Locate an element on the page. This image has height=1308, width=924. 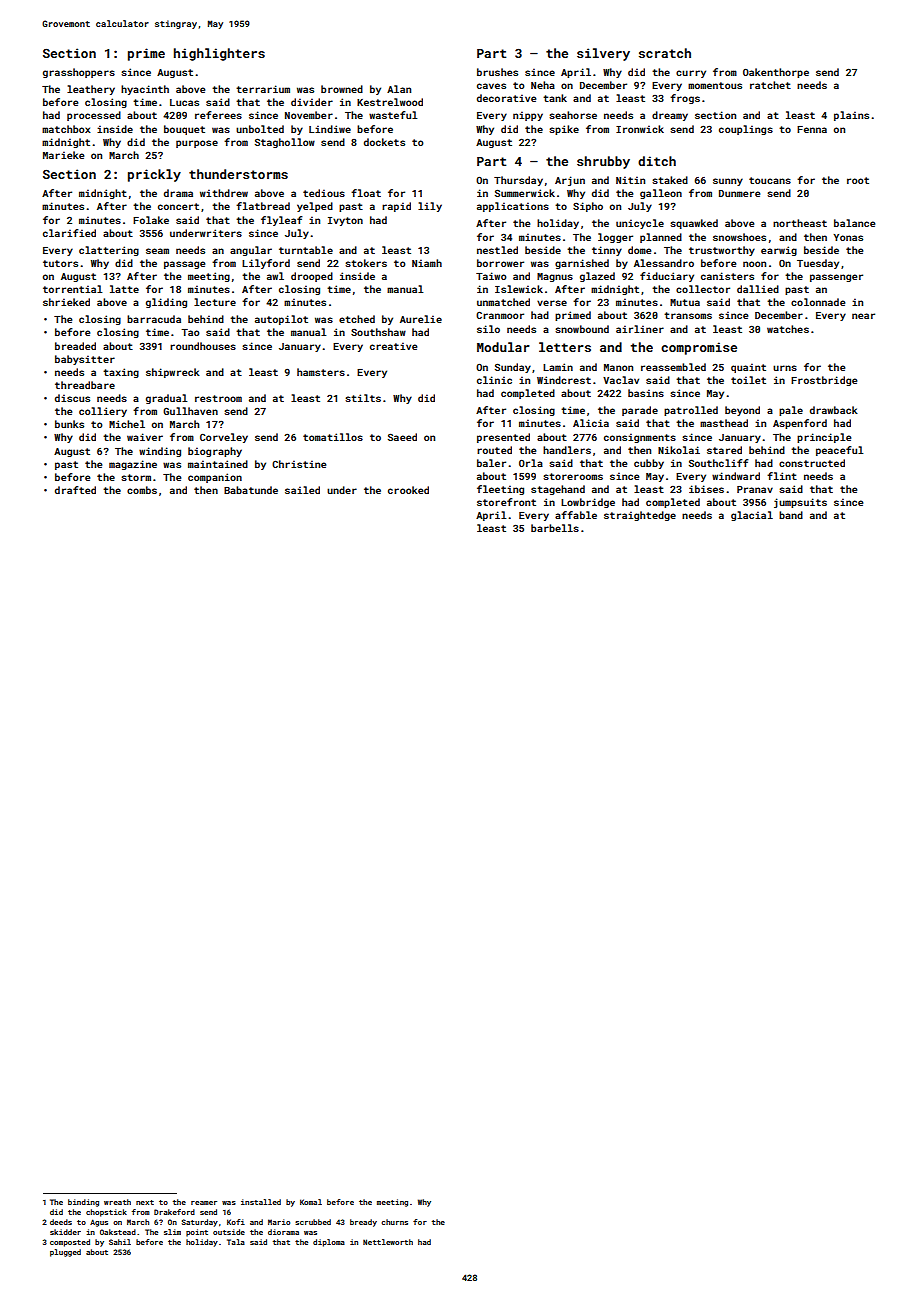
Windcrest is located at coordinates (564, 380).
